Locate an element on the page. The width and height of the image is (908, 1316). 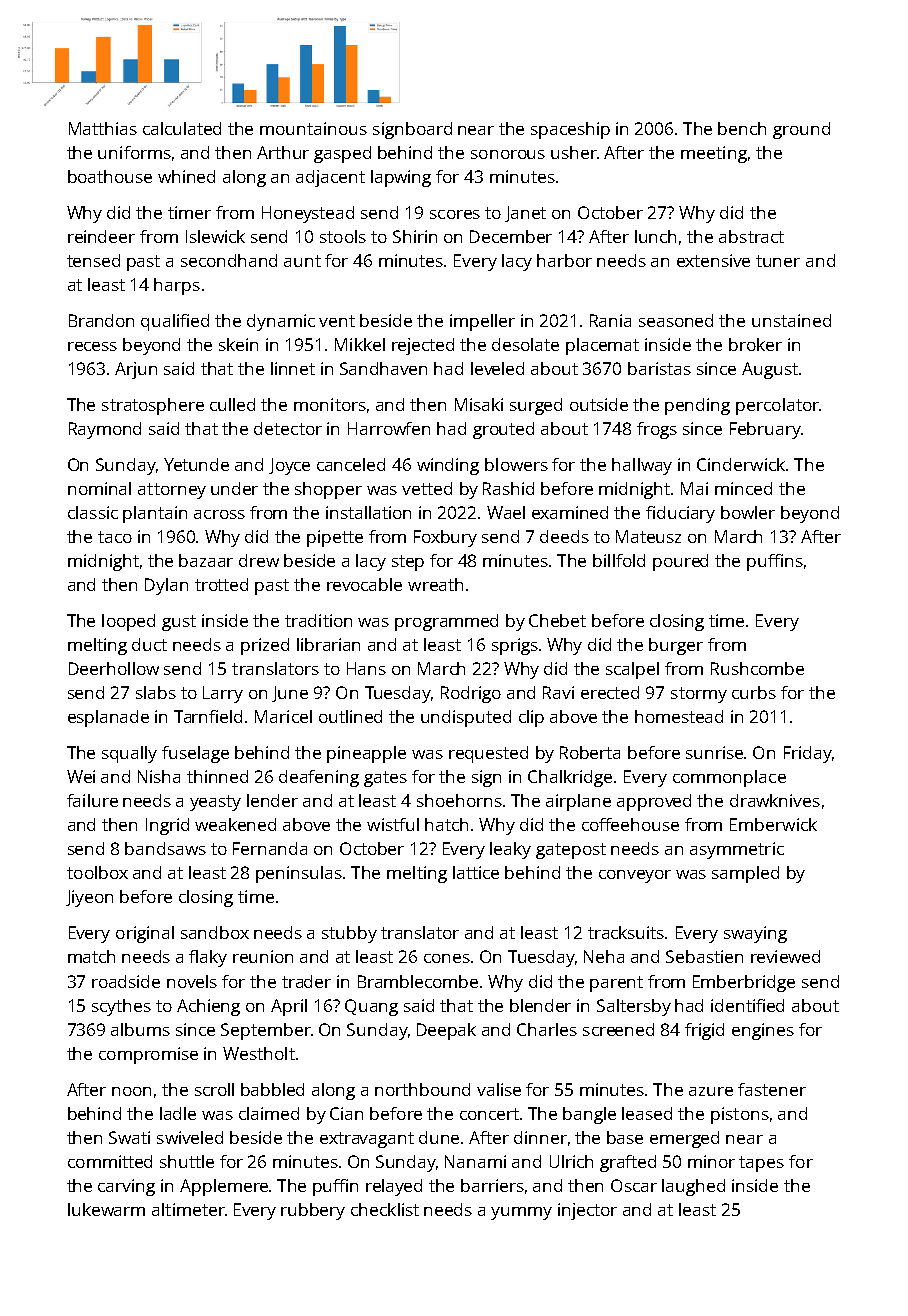
meeting is located at coordinates (714, 154).
